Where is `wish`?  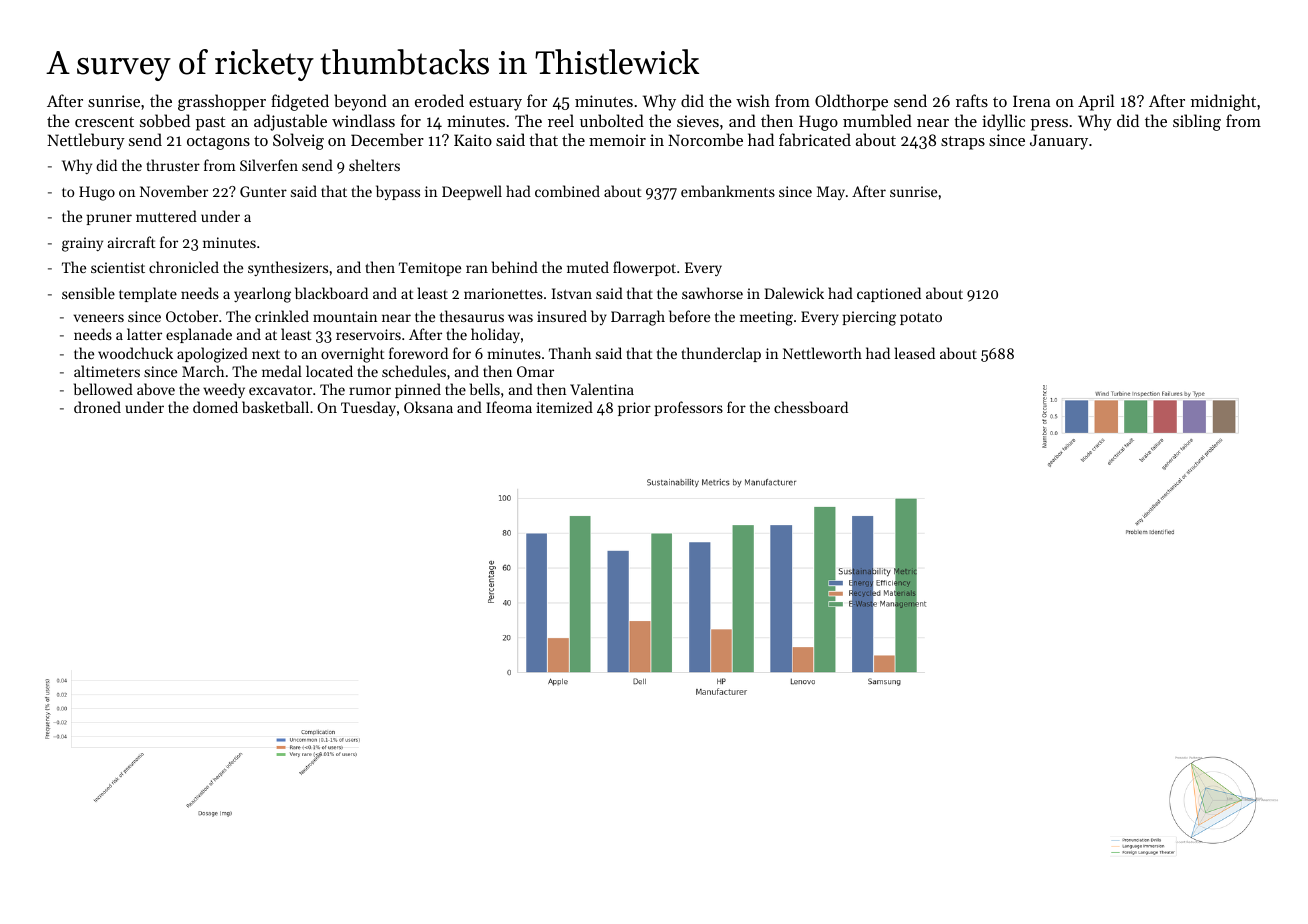 wish is located at coordinates (753, 100).
